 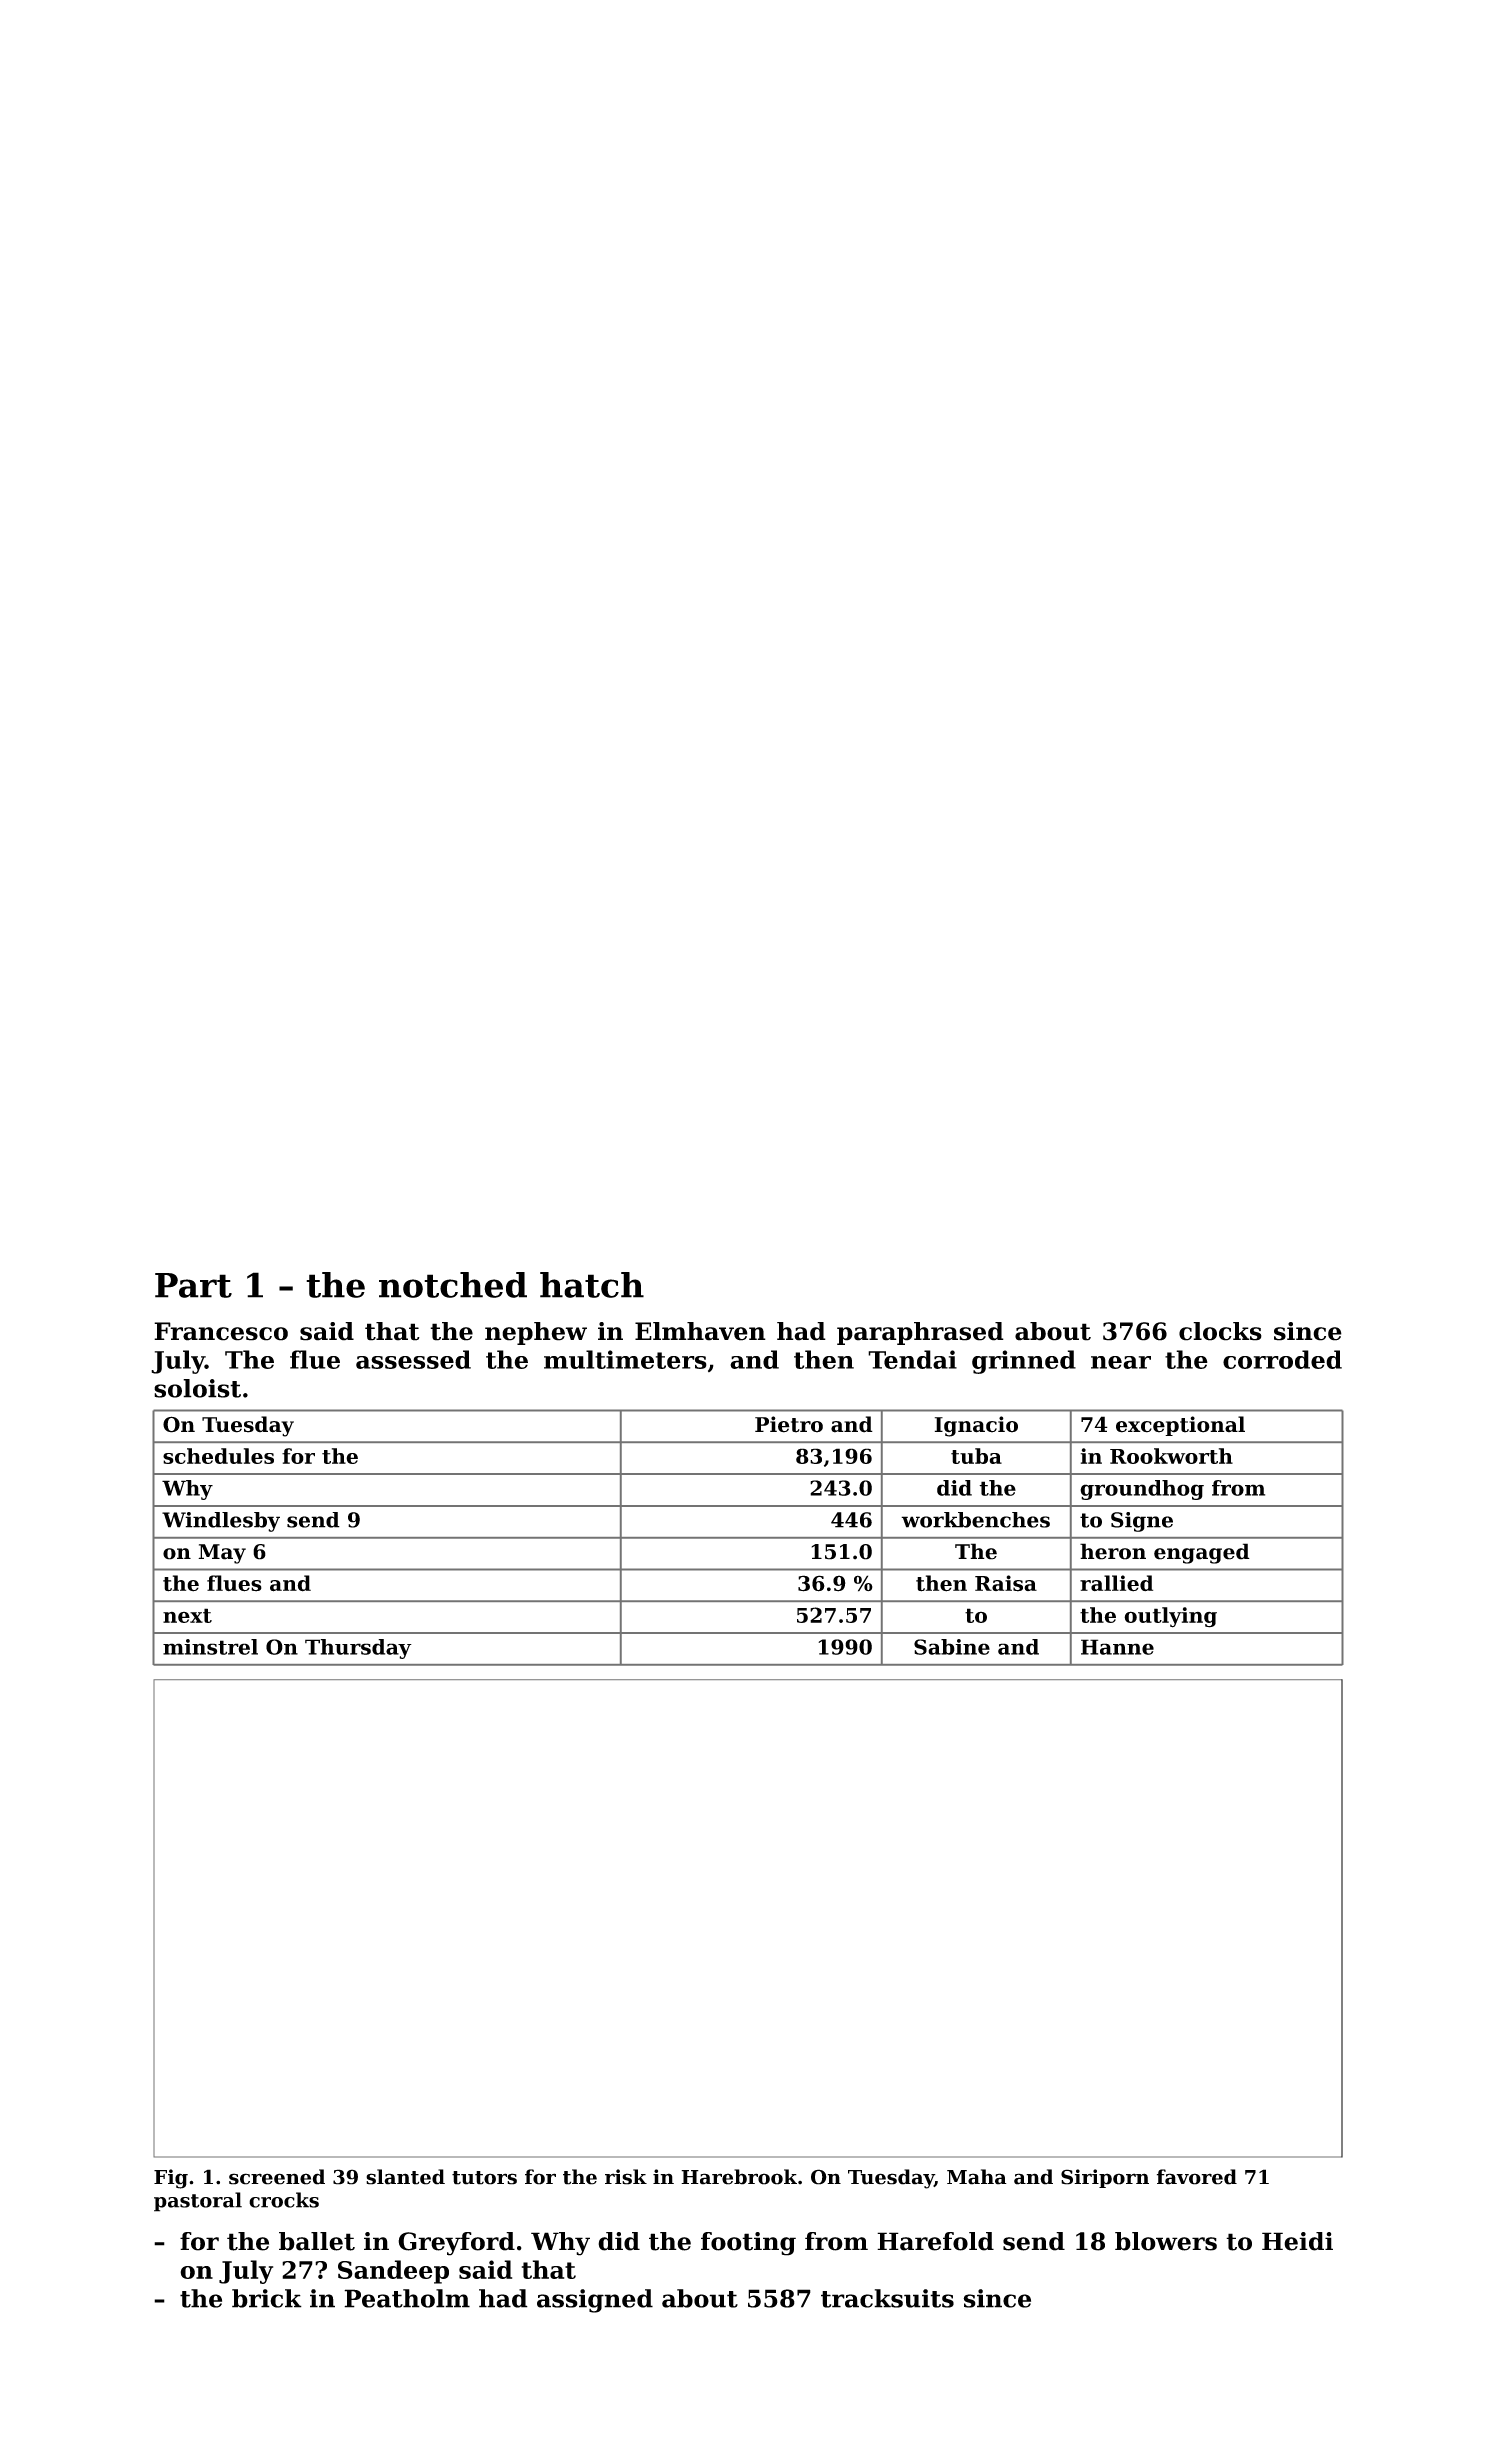 What do you see at coordinates (193, 1285) in the screenshot?
I see `Part` at bounding box center [193, 1285].
